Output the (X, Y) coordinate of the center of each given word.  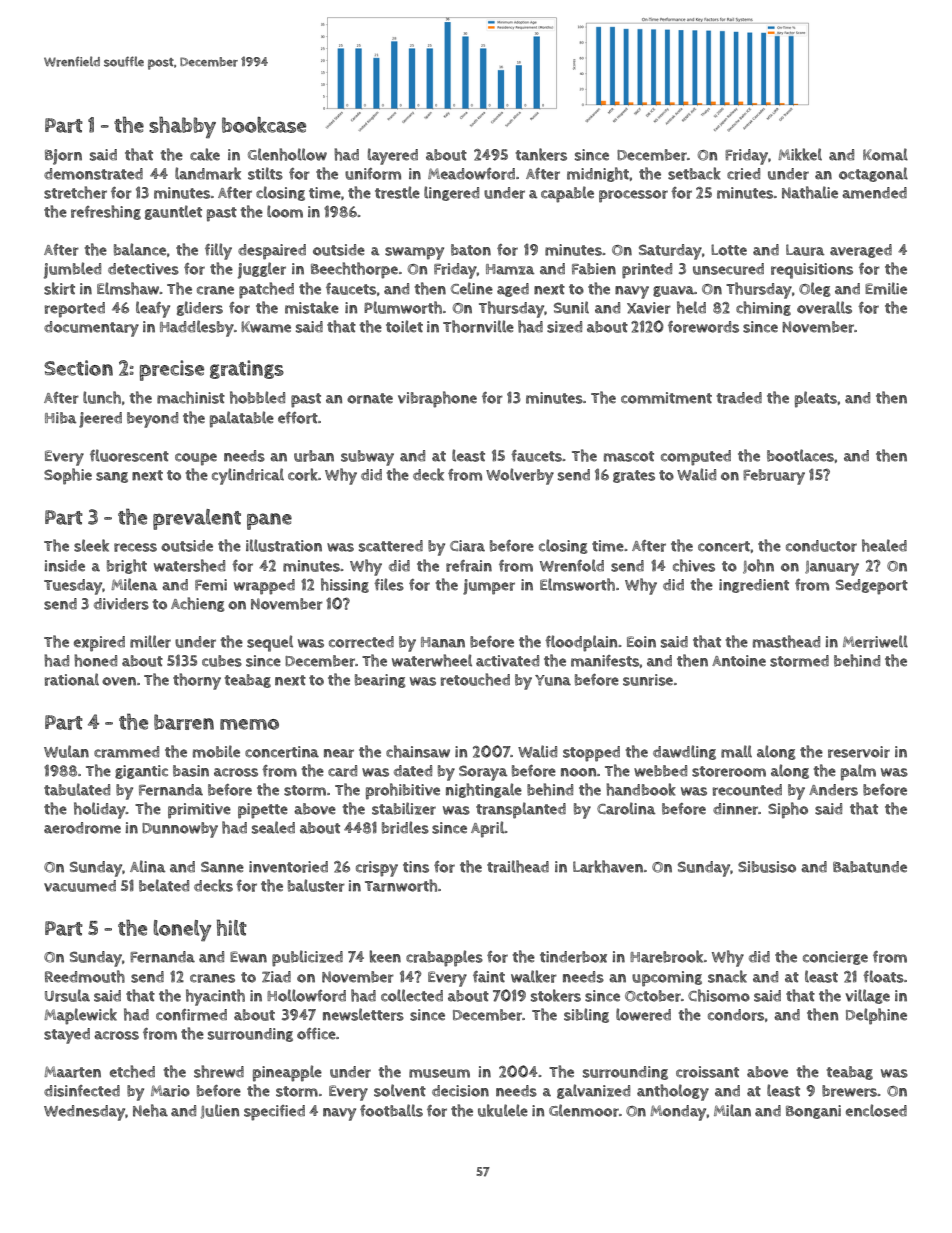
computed (696, 458)
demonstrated (93, 174)
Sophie (68, 476)
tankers (541, 154)
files (389, 584)
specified (274, 1113)
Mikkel (800, 154)
